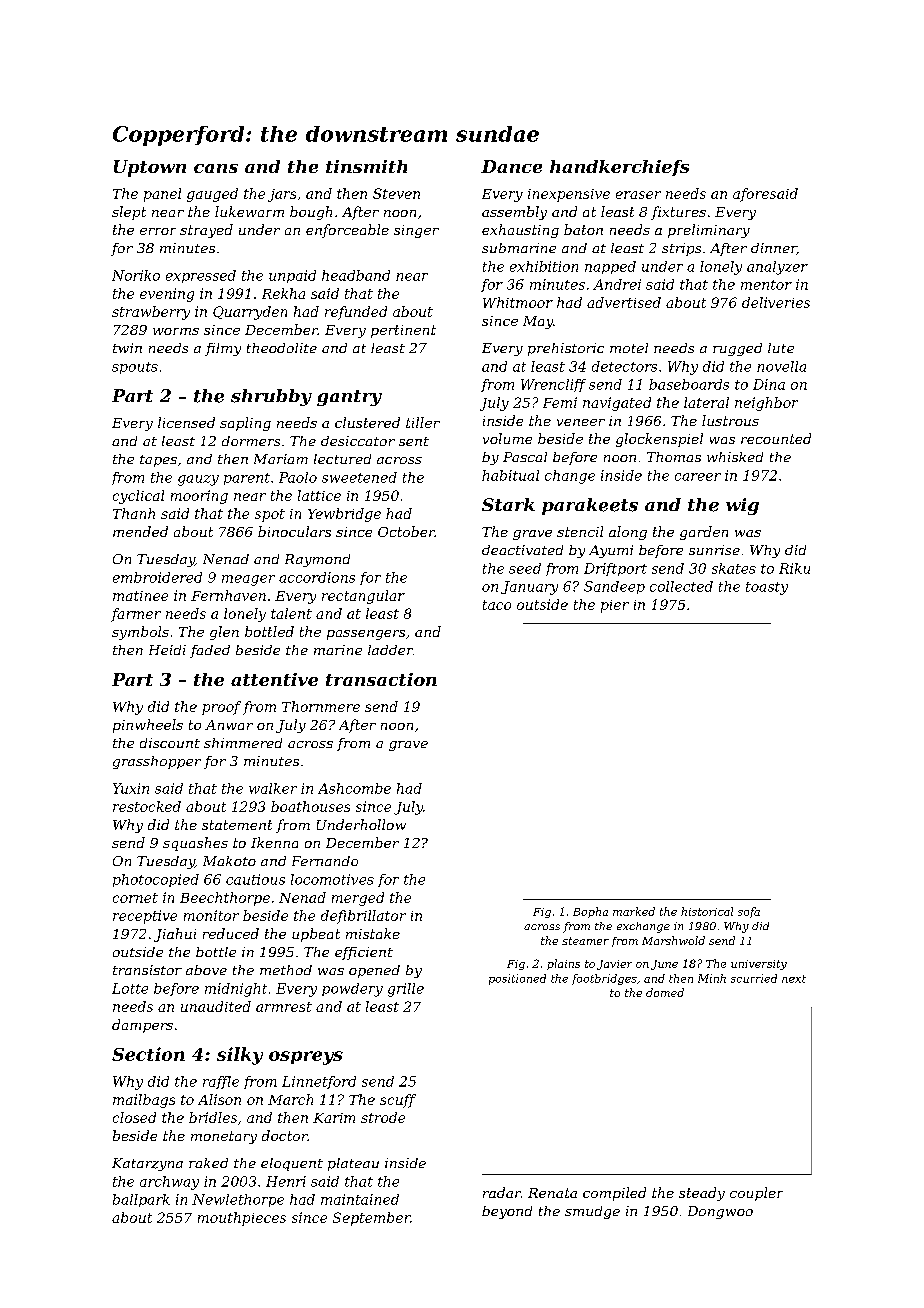 This page has height=1308, width=924. Describe the element at coordinates (497, 605) in the page. I see `taco` at that location.
